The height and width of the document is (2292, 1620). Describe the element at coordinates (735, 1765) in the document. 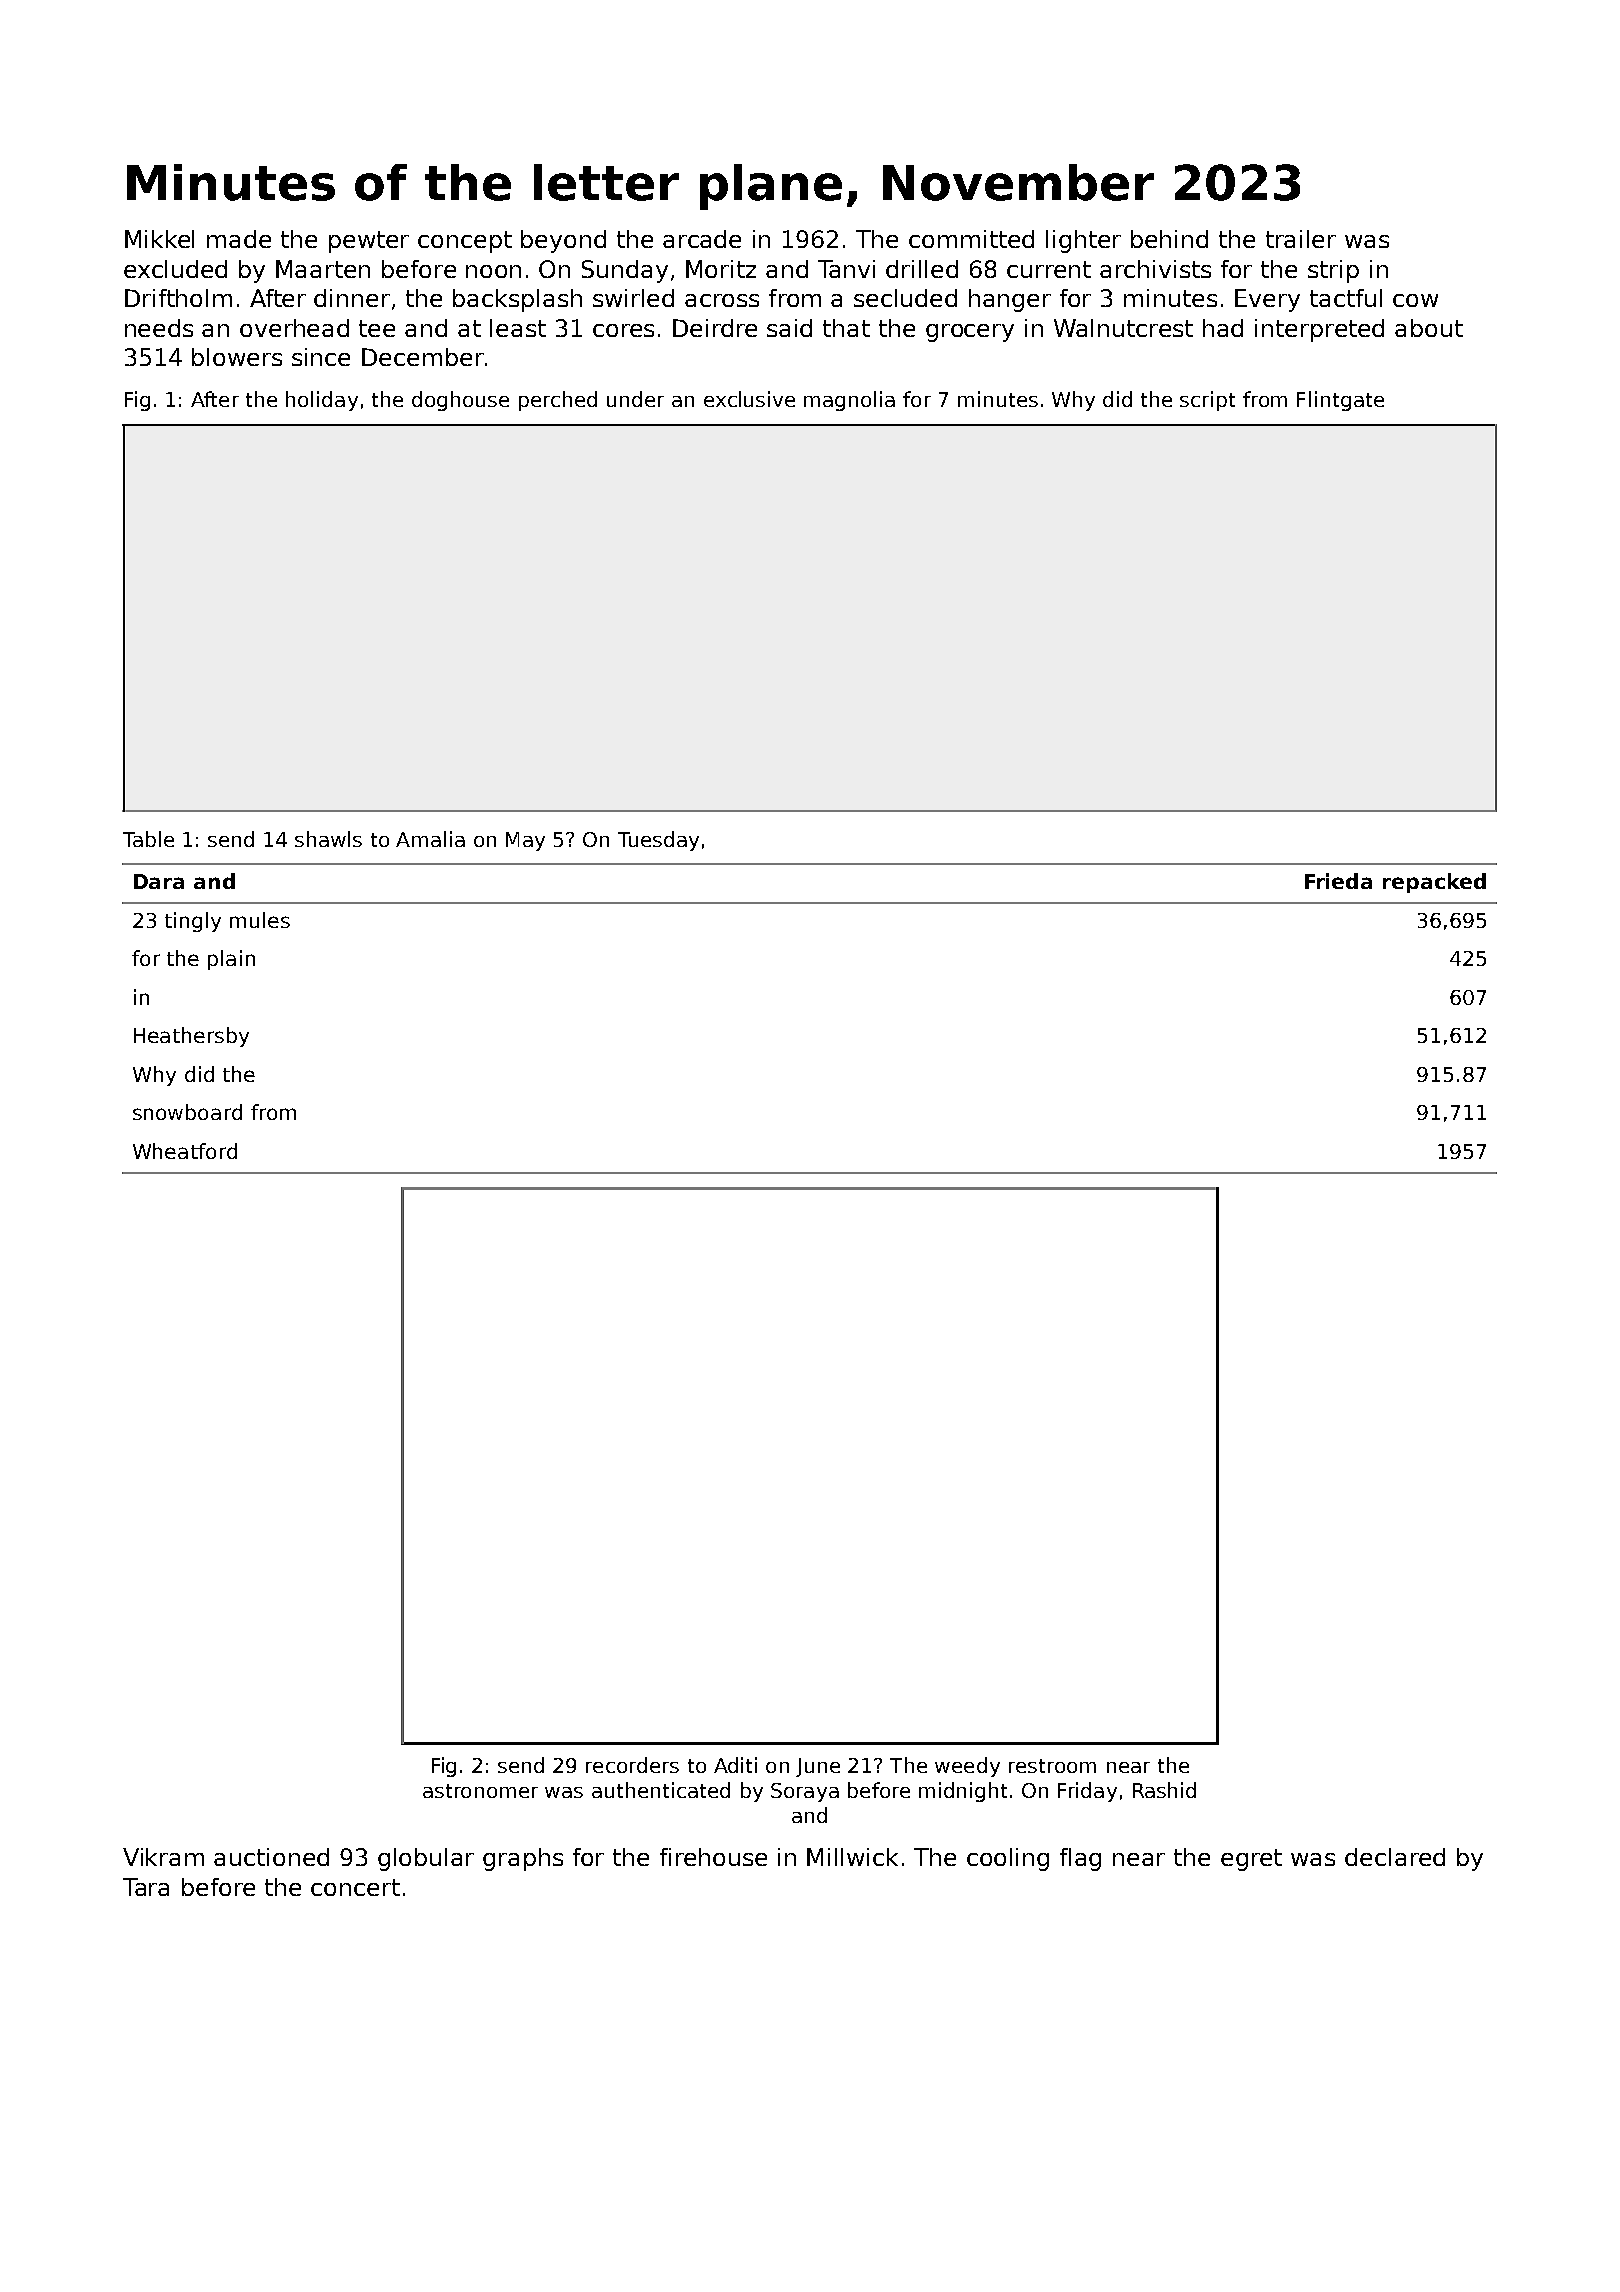

I see `Aditi` at that location.
